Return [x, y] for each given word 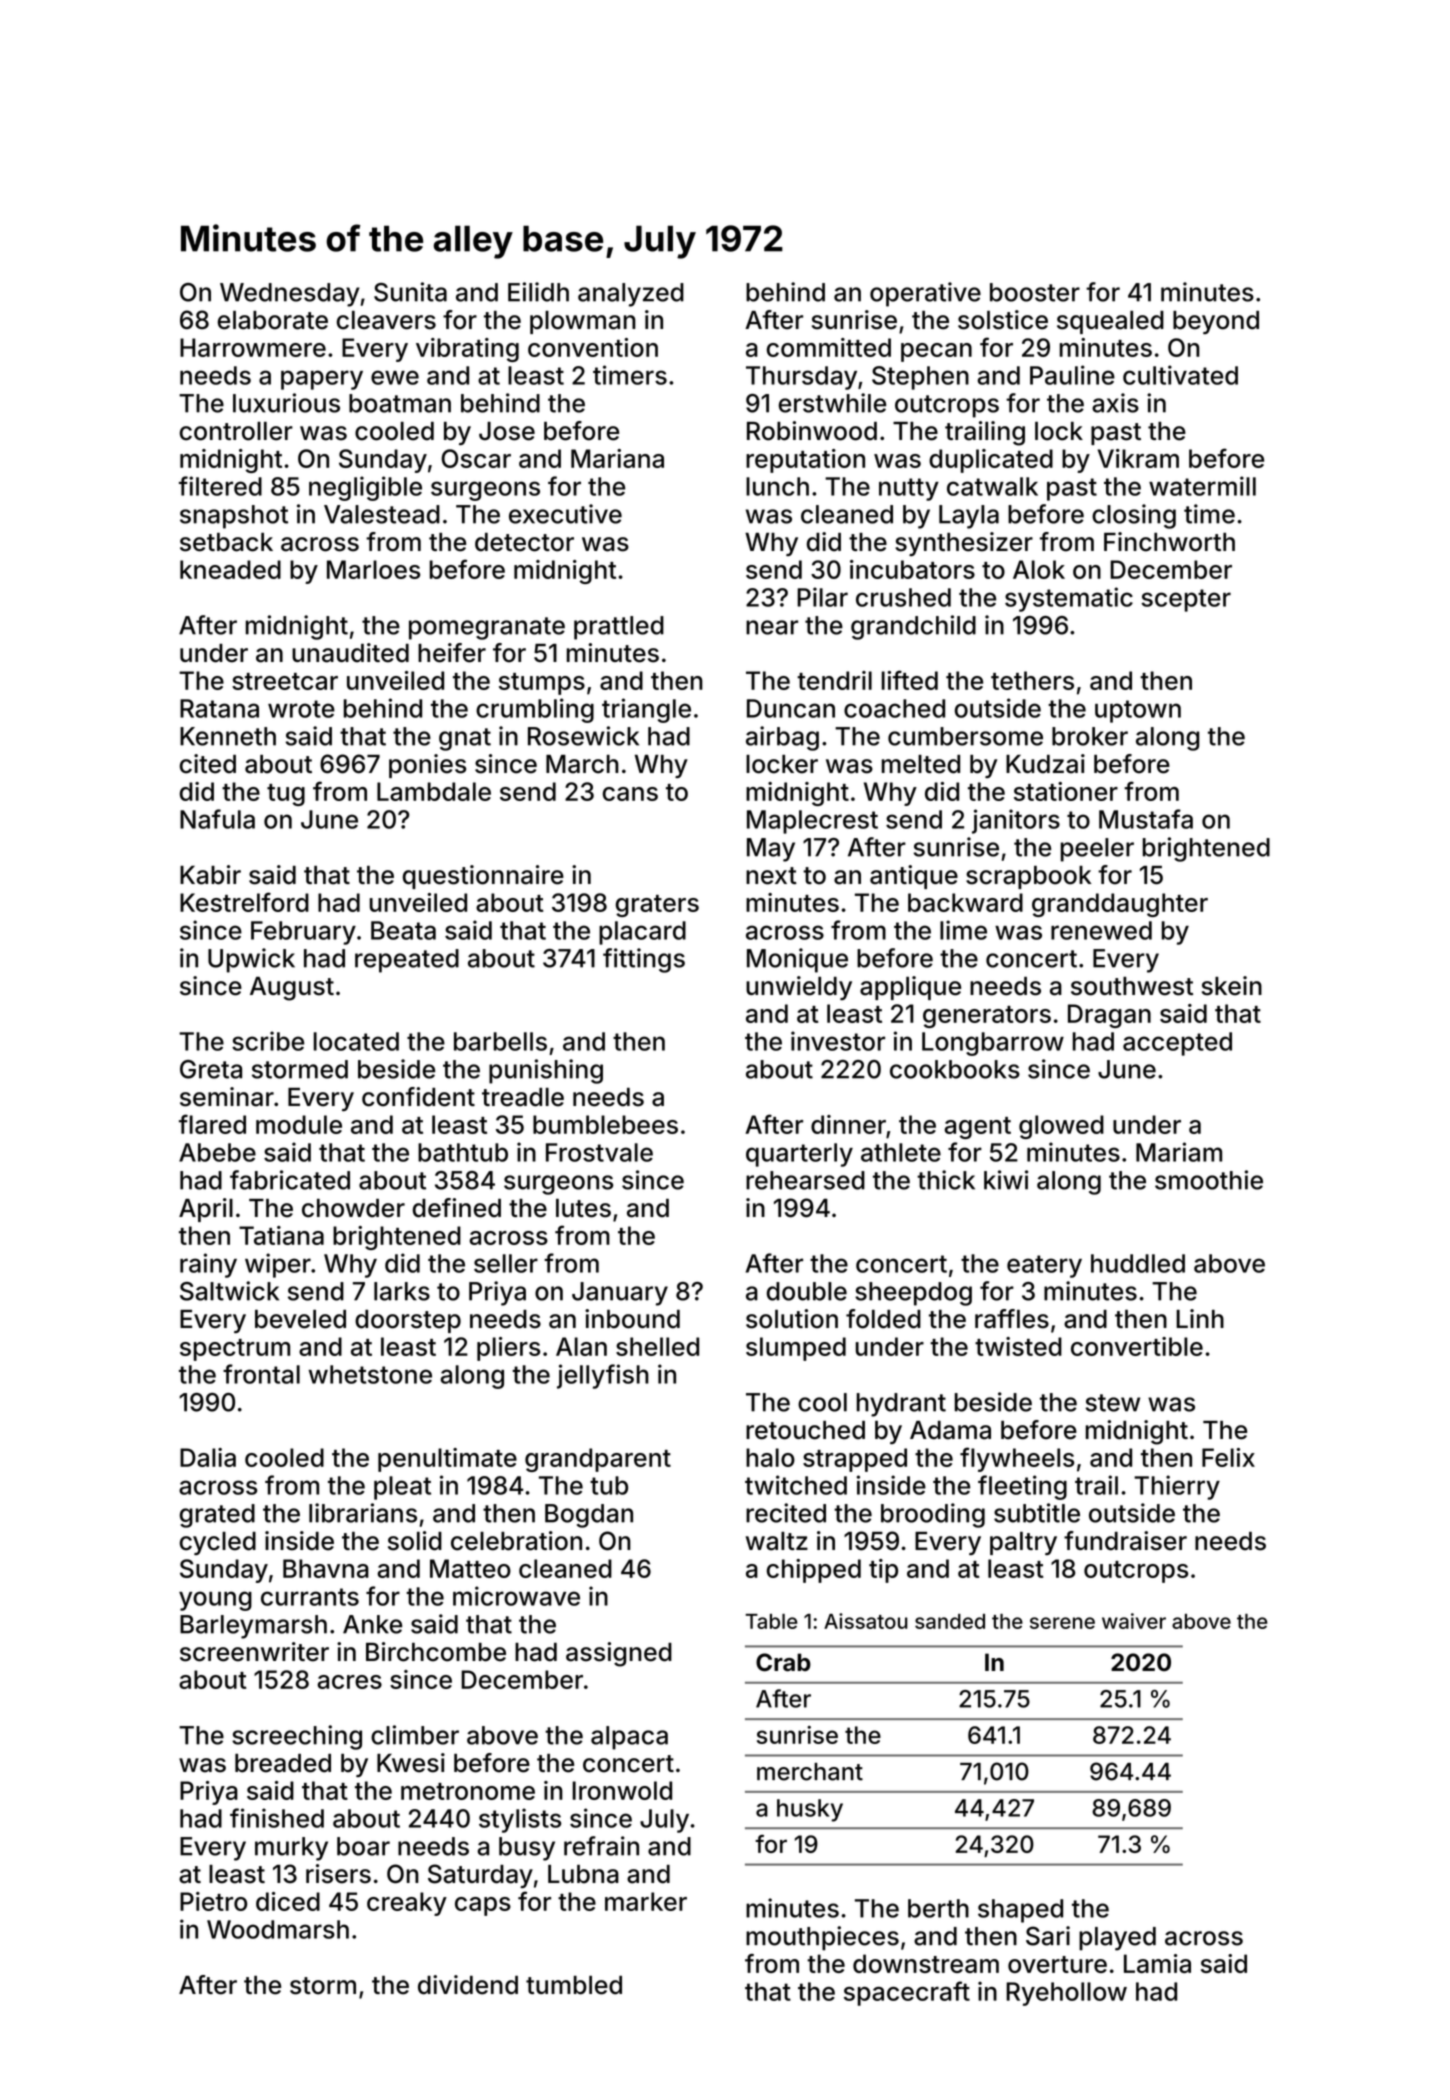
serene [1062, 1623]
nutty [909, 489]
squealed [1110, 322]
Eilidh [538, 292]
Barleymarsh [253, 1627]
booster [1035, 292]
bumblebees [605, 1124]
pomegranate [487, 628]
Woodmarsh [278, 1929]
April [206, 1210]
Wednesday [290, 295]
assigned [619, 1654]
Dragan [1109, 1016]
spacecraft [907, 1993]
